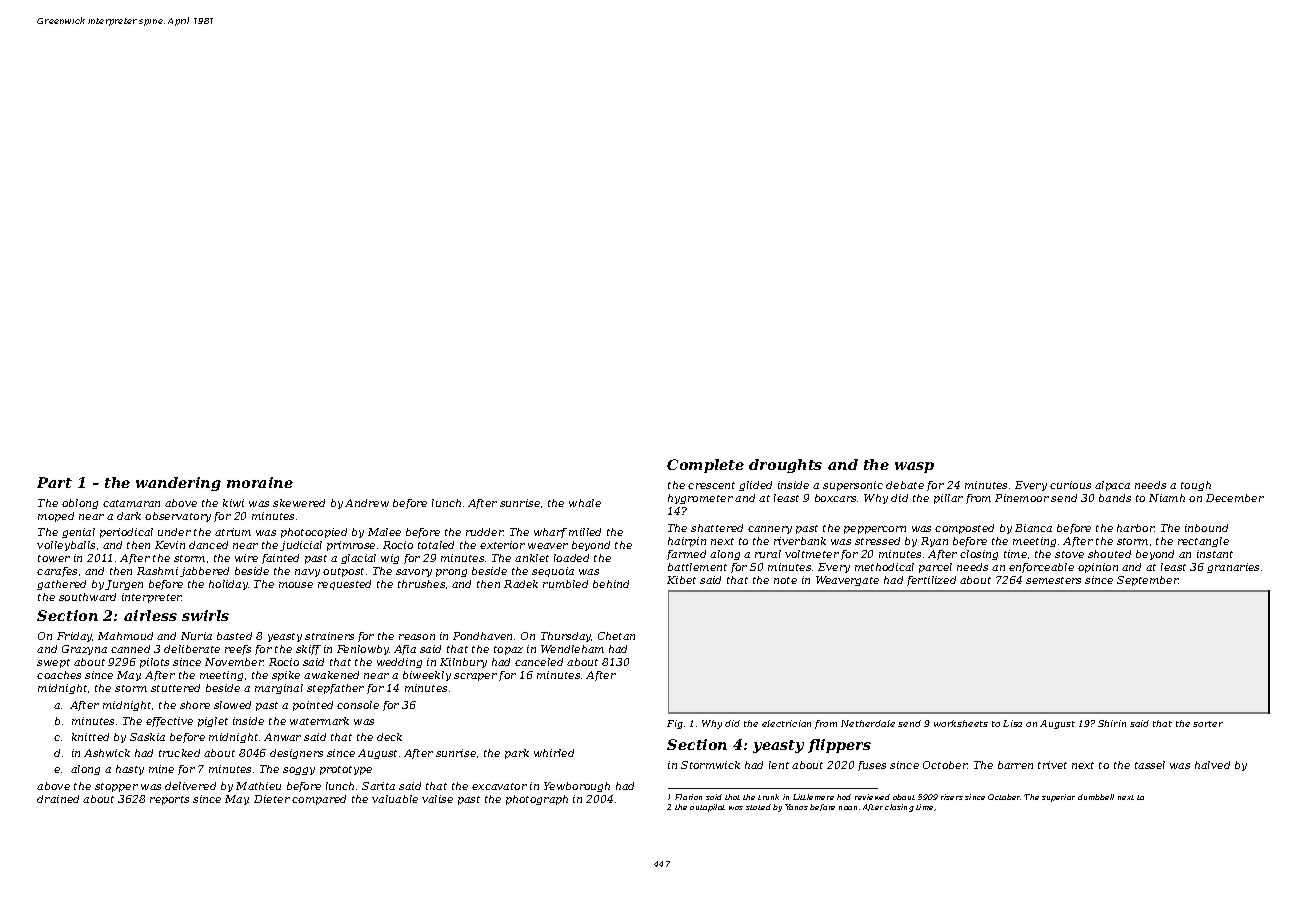  I want to click on Chetan, so click(616, 636).
